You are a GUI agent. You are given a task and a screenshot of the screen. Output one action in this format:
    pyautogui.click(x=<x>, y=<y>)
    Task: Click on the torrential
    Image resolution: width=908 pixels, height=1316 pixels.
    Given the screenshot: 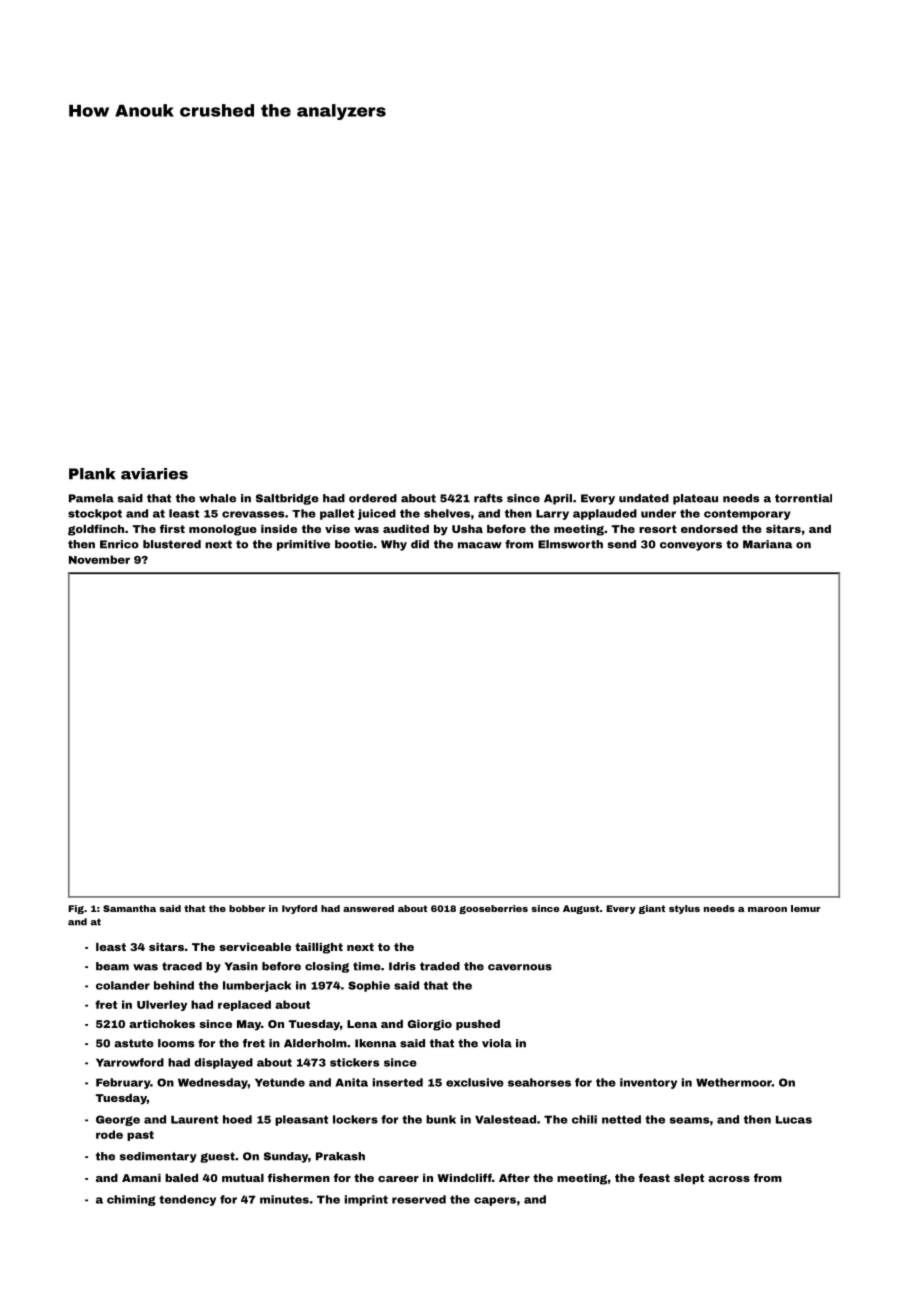 What is the action you would take?
    pyautogui.click(x=803, y=498)
